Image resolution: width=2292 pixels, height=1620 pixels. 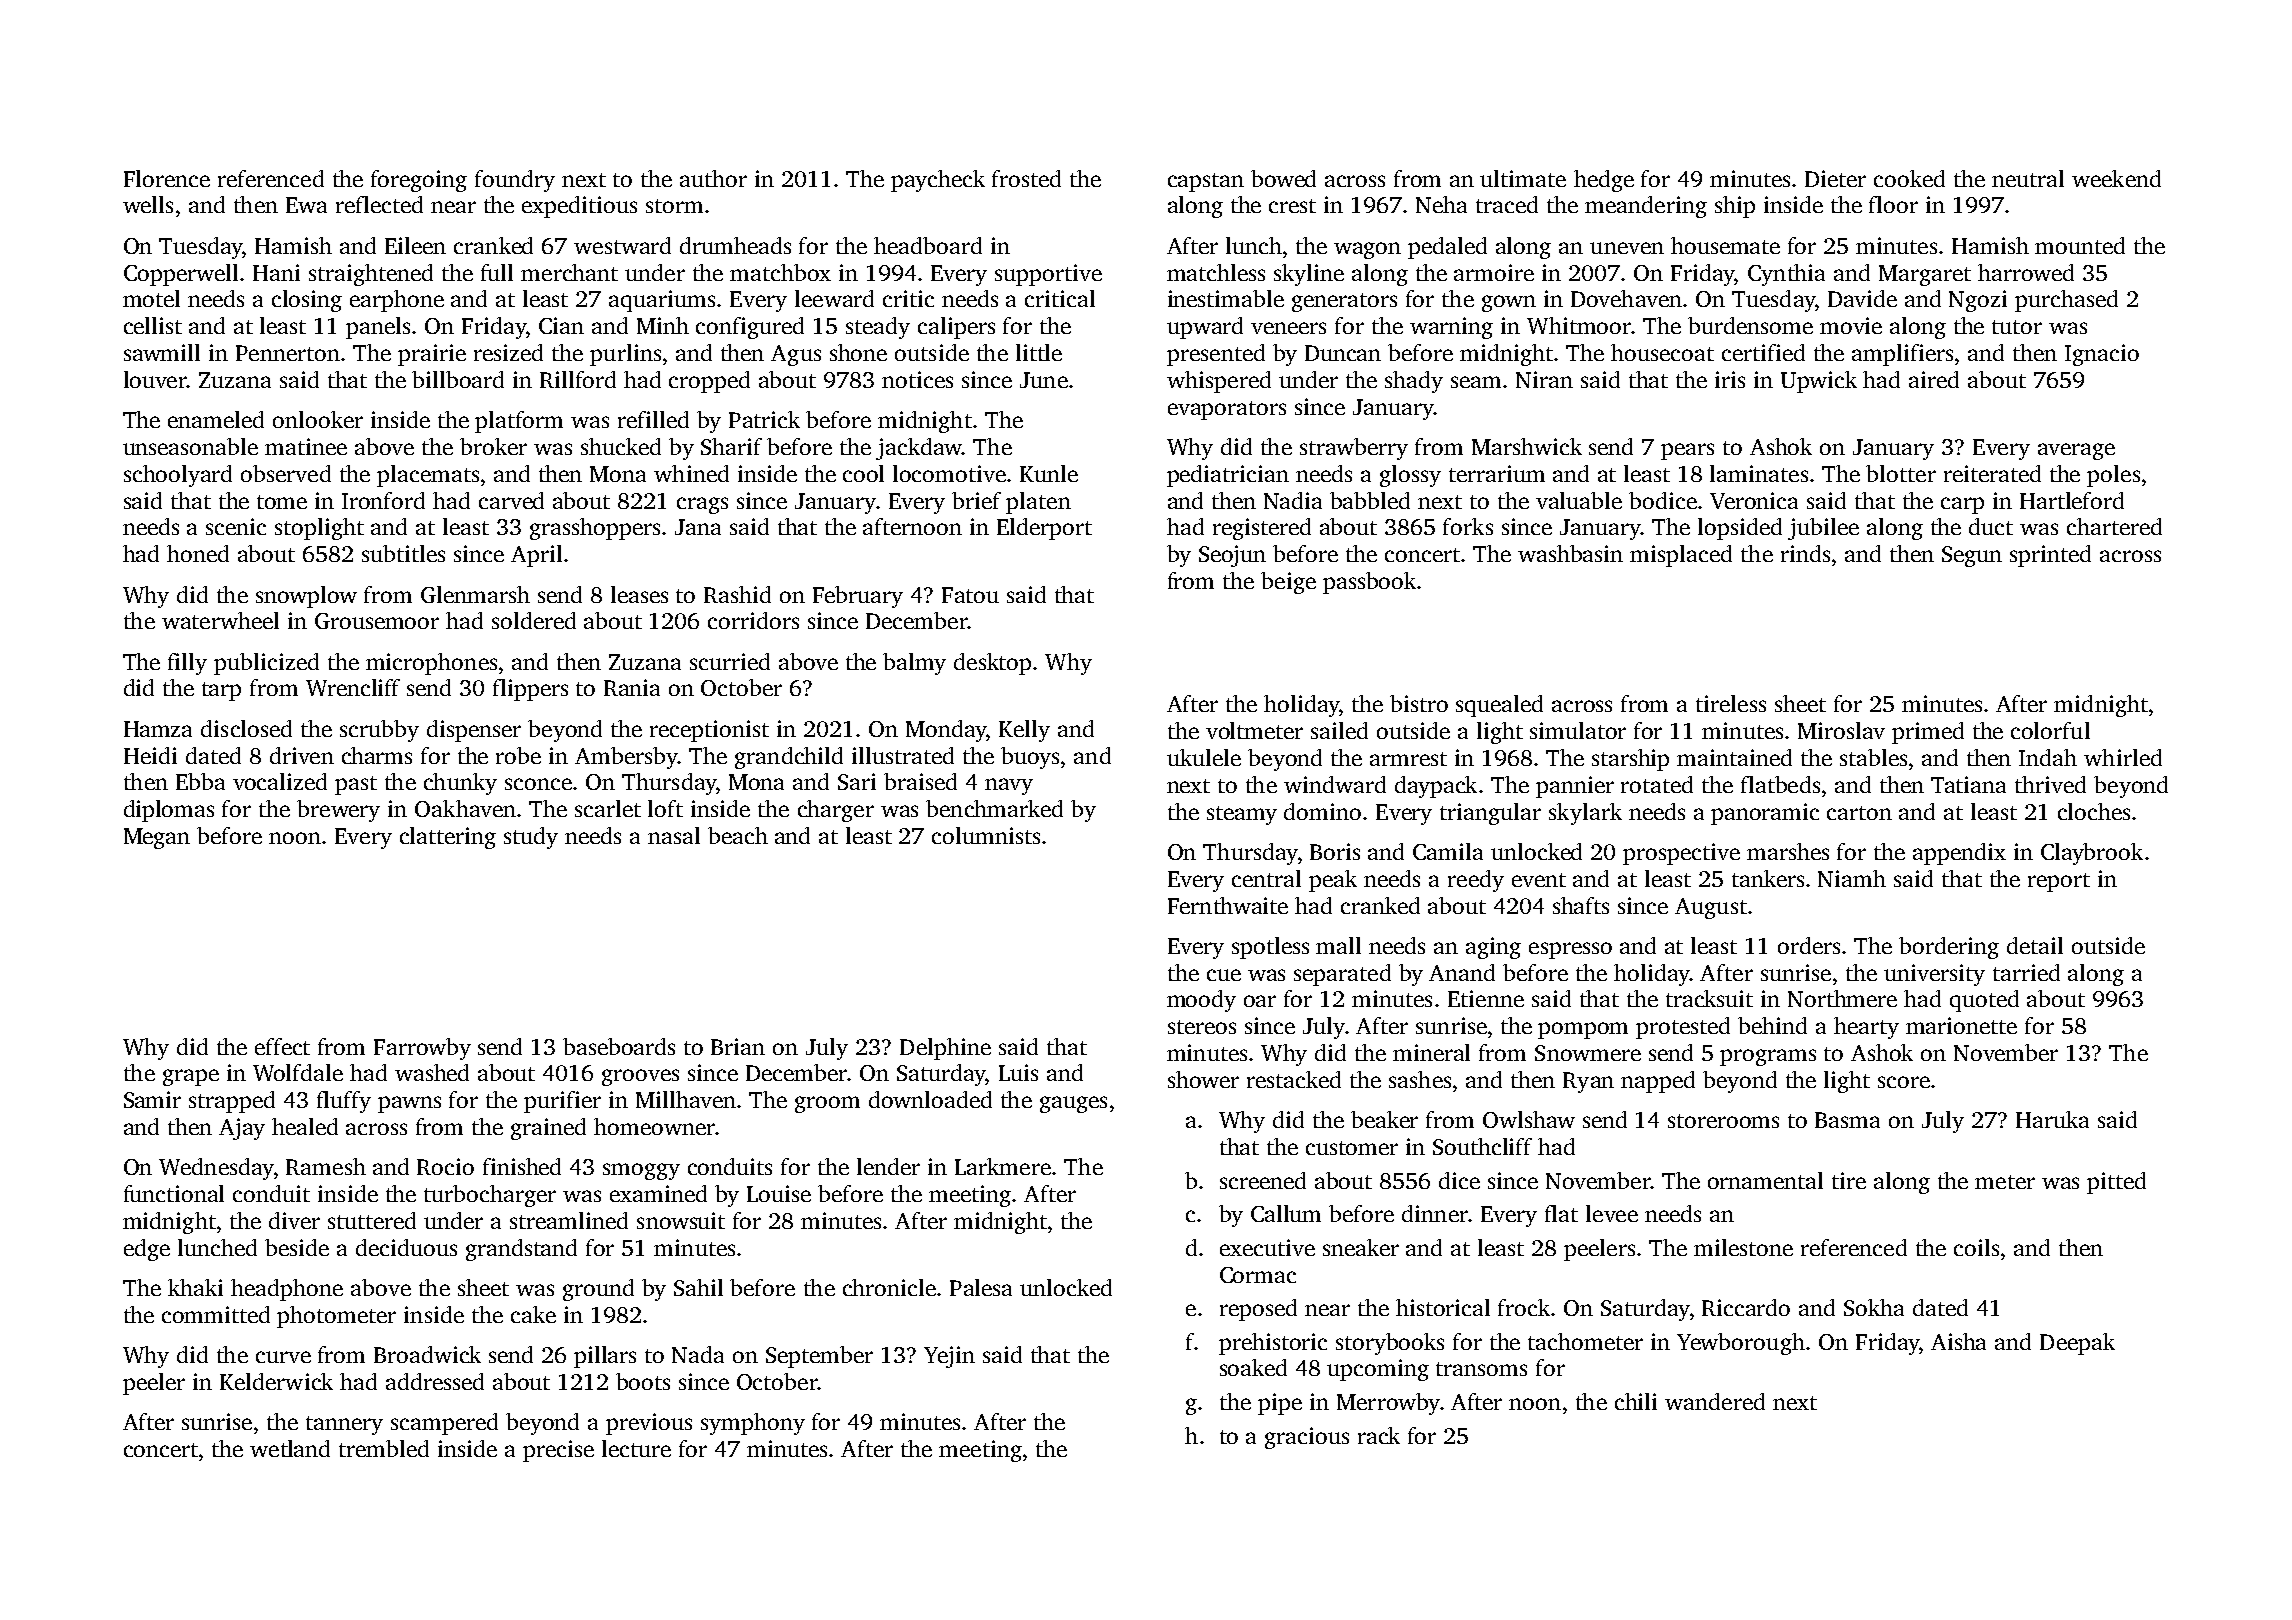 I want to click on foundry, so click(x=515, y=181).
